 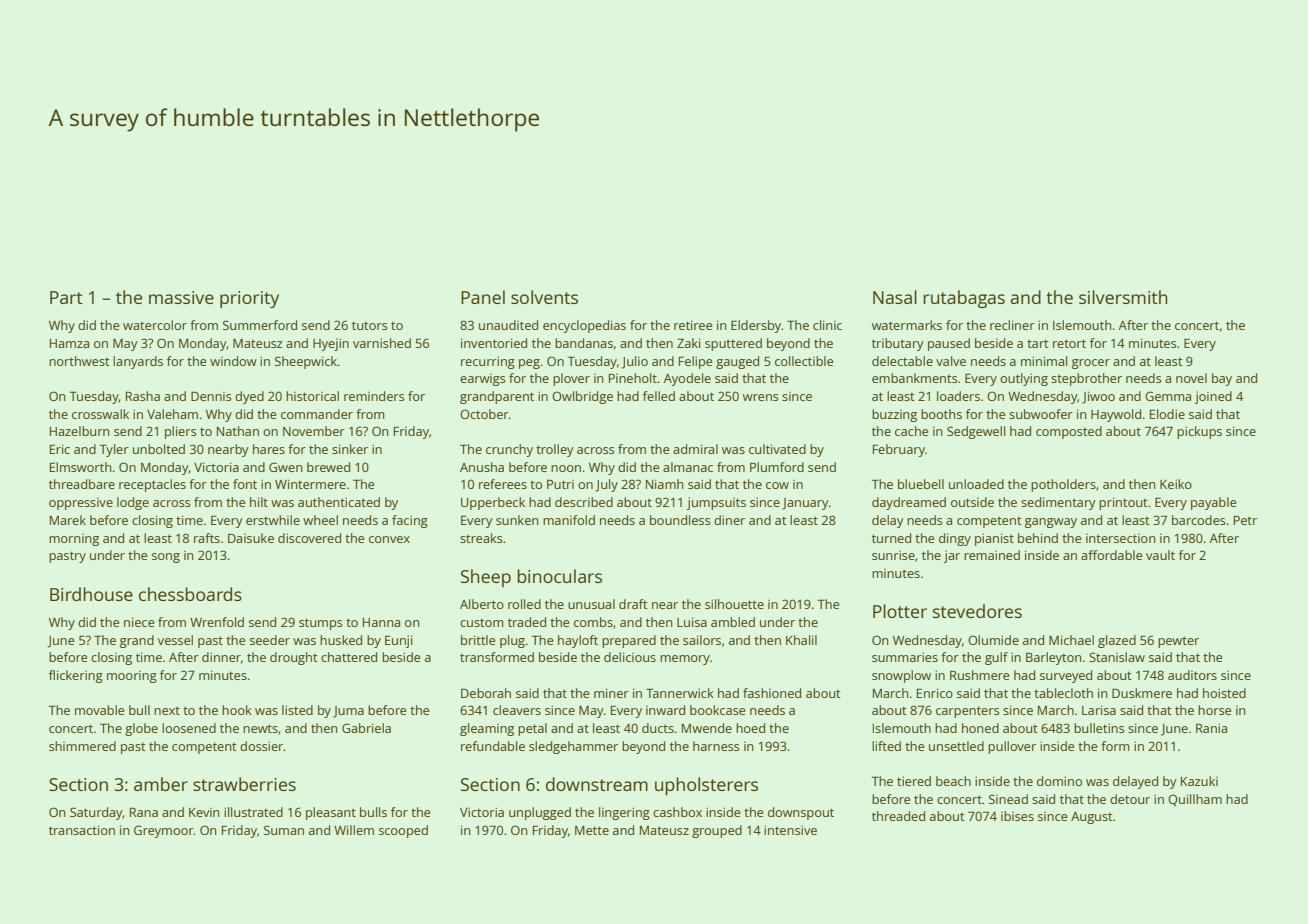 I want to click on scooped, so click(x=403, y=831).
